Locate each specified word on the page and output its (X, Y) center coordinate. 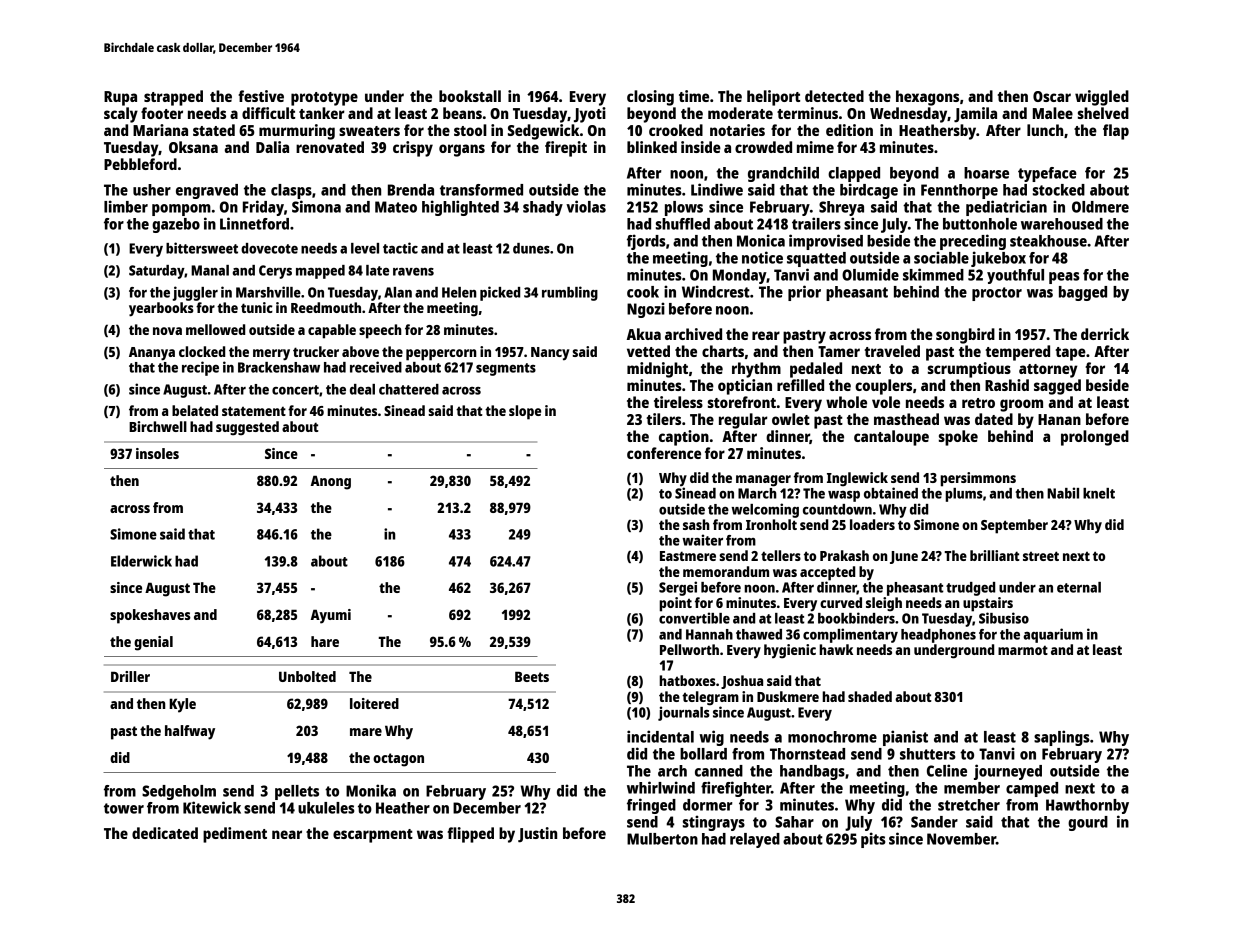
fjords (646, 242)
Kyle (182, 705)
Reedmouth (326, 307)
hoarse (986, 173)
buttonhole (980, 224)
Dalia (272, 147)
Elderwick (141, 561)
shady (543, 208)
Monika (371, 790)
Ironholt (771, 524)
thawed (759, 634)
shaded (870, 696)
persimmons (978, 479)
